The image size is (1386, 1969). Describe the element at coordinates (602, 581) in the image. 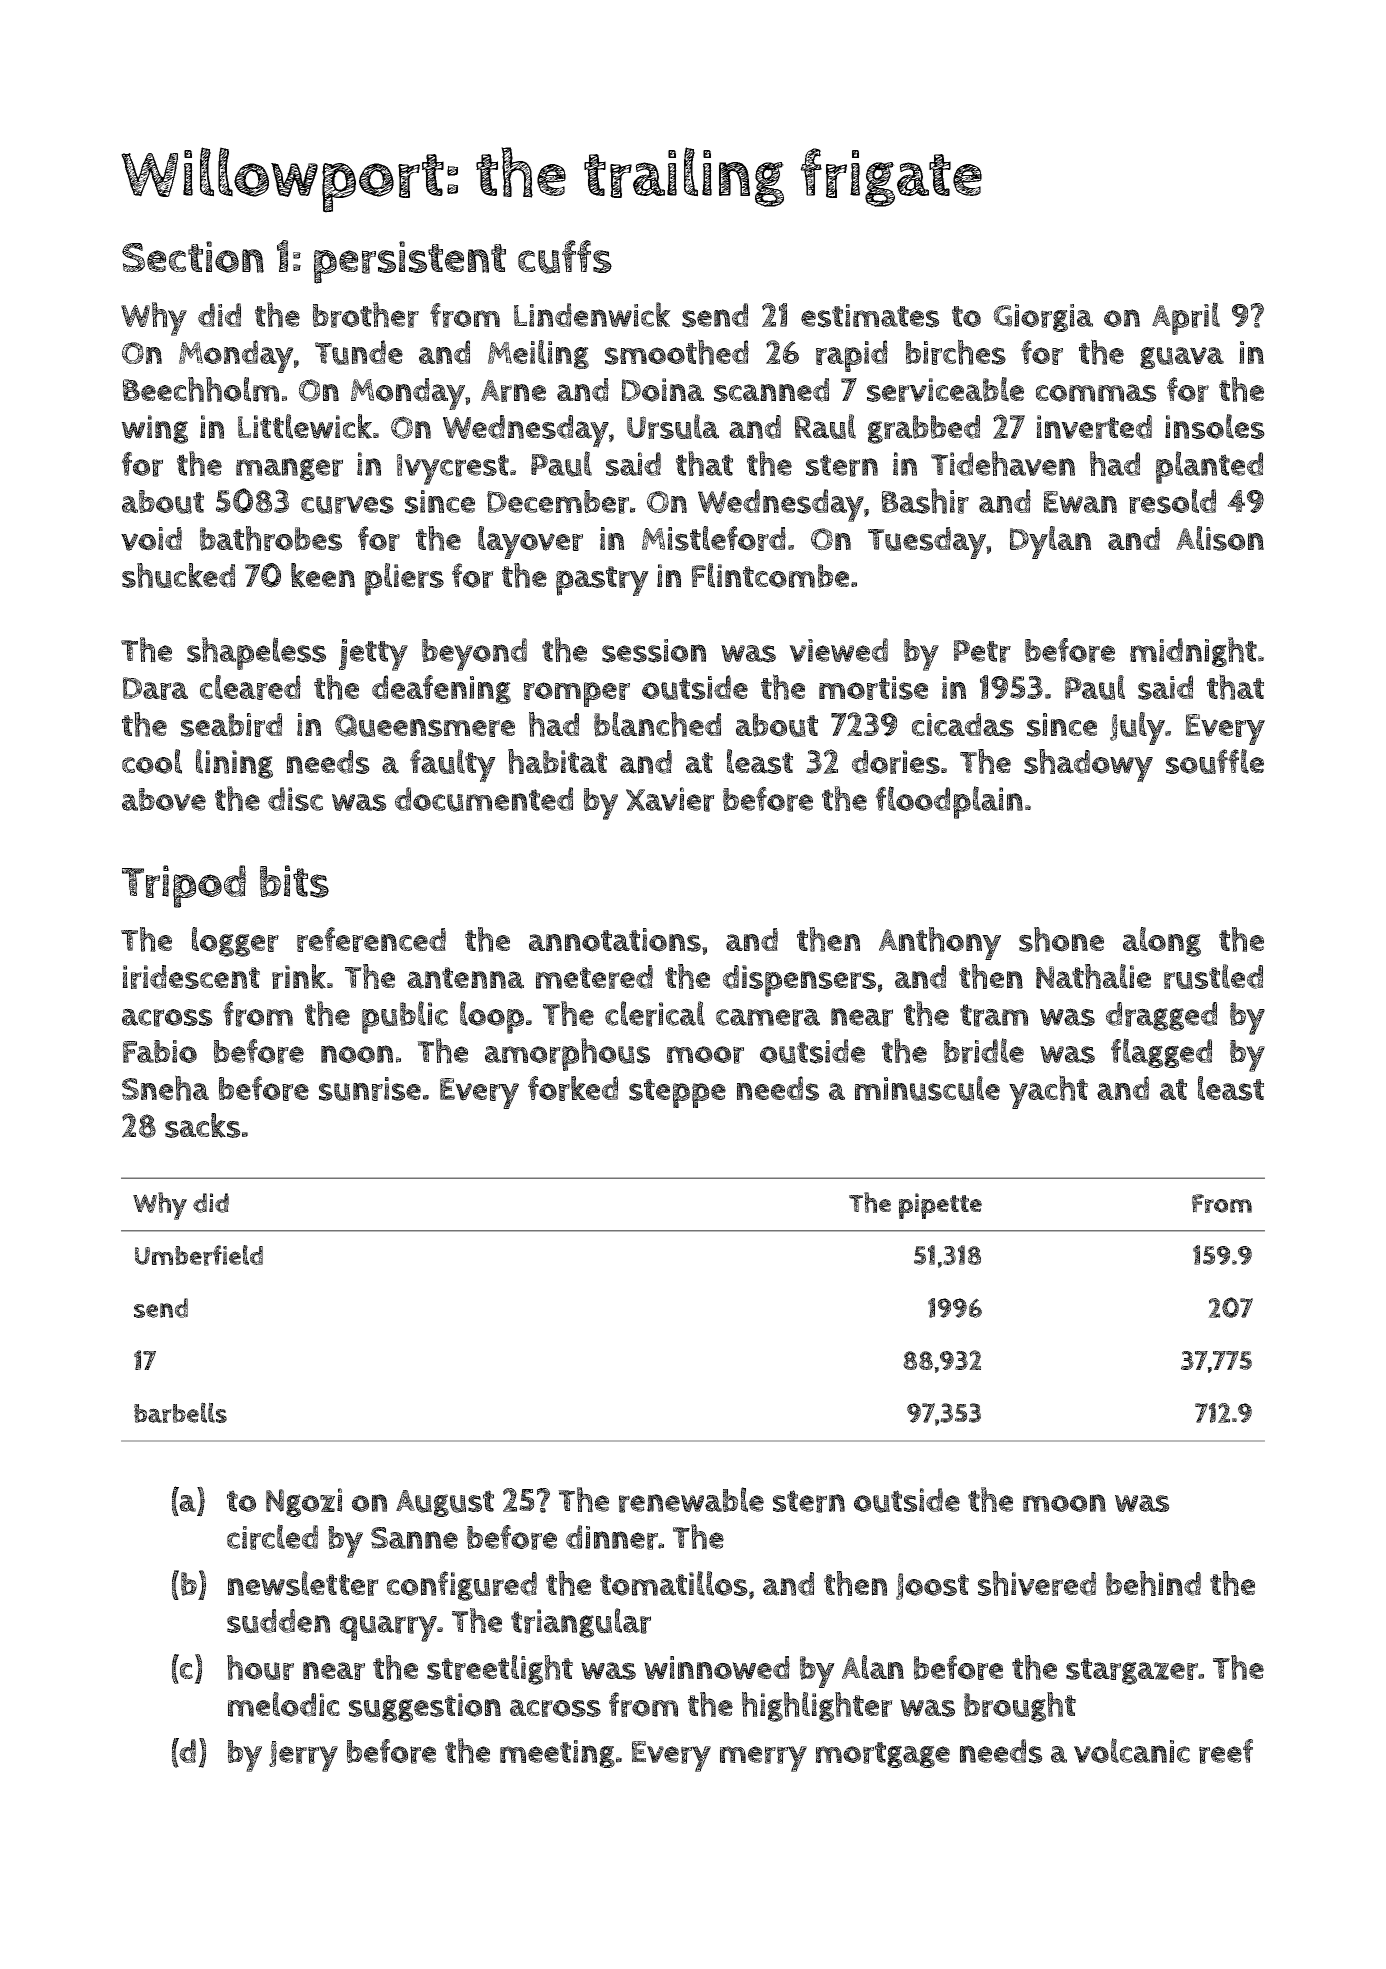

I see `pastry` at that location.
